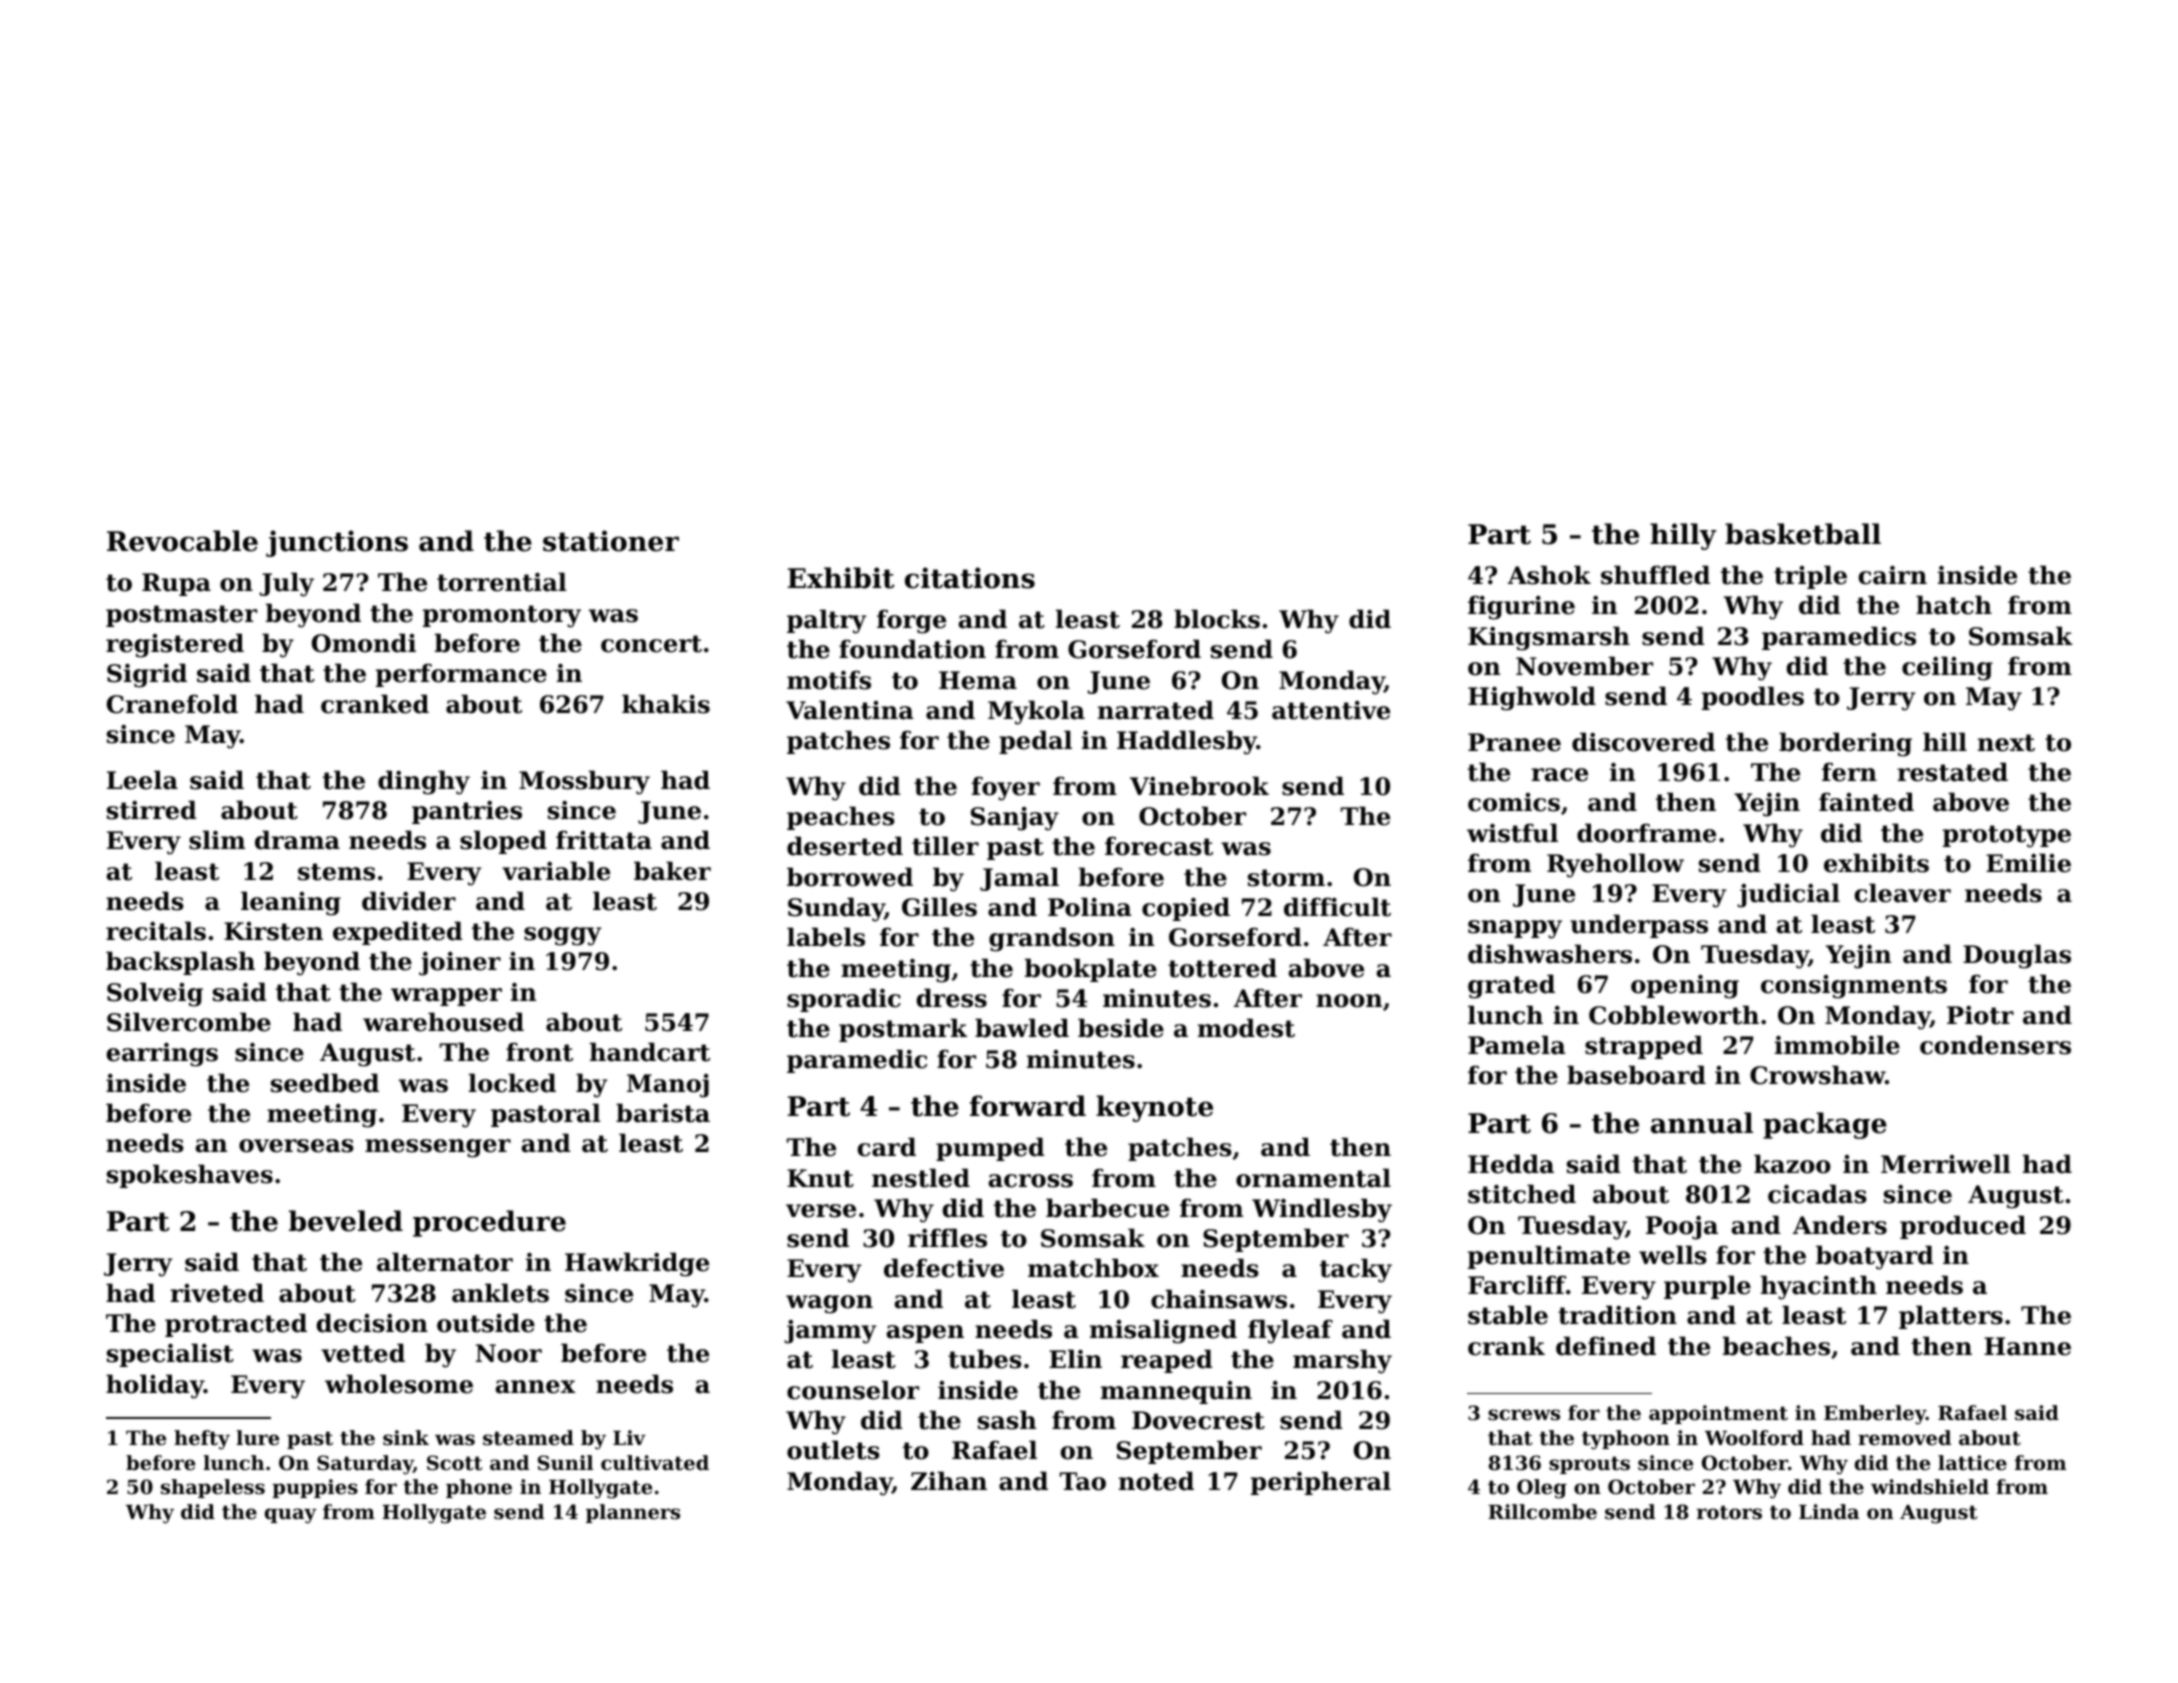 The height and width of the screenshot is (1683, 2178). I want to click on chainsaws, so click(1219, 1299).
